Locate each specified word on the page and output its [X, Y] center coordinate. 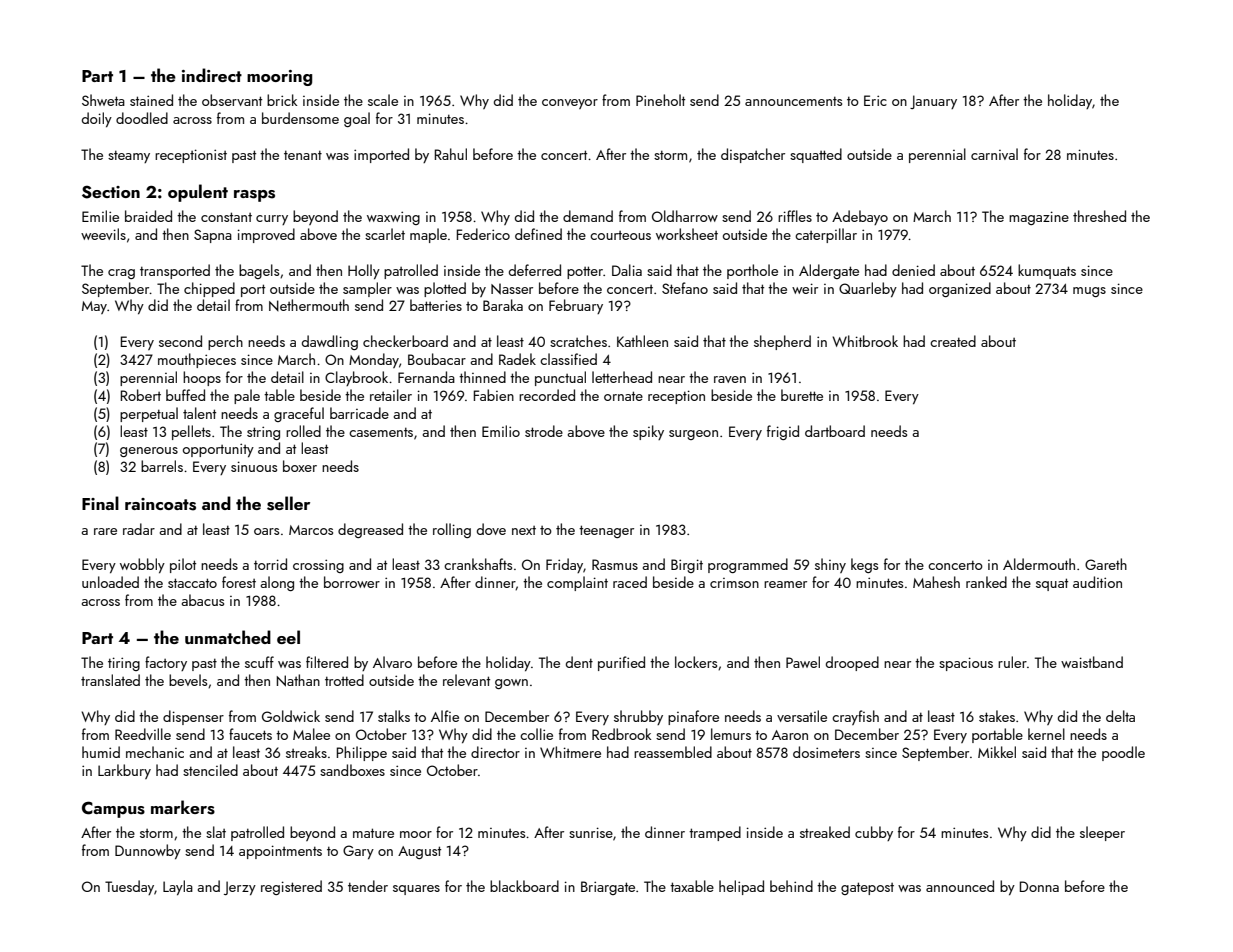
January [933, 102]
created [953, 341]
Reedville [143, 734]
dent [579, 662]
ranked [986, 582]
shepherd [782, 342]
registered [291, 887]
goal [357, 119]
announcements [793, 101]
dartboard [835, 431]
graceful [299, 414]
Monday [374, 360]
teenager [606, 531]
